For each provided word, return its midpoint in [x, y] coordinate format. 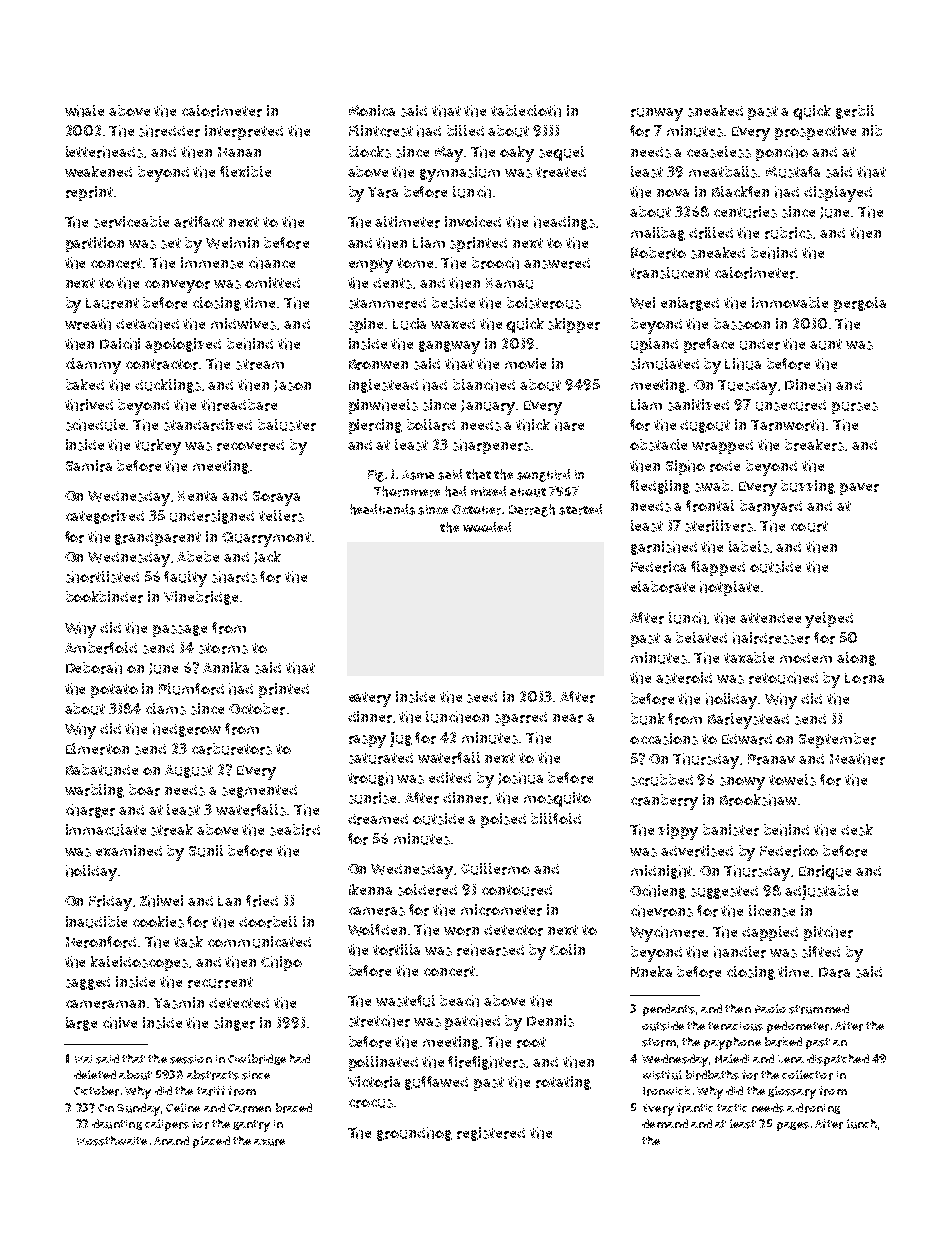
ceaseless [719, 152]
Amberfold [101, 648]
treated [561, 172]
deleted [95, 1074]
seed [482, 697]
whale [84, 111]
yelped [829, 620]
